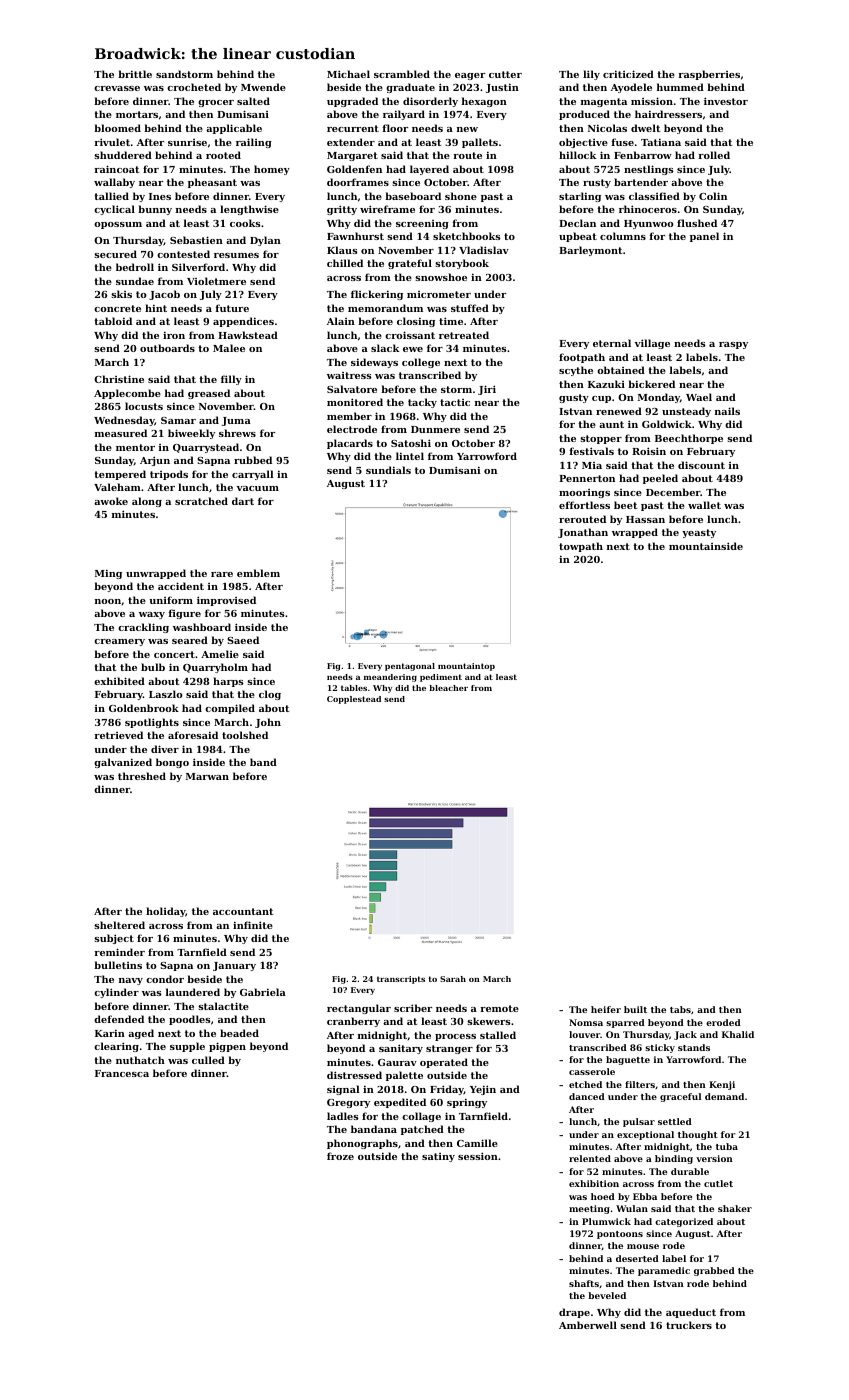  What do you see at coordinates (119, 681) in the screenshot?
I see `exhibited` at bounding box center [119, 681].
